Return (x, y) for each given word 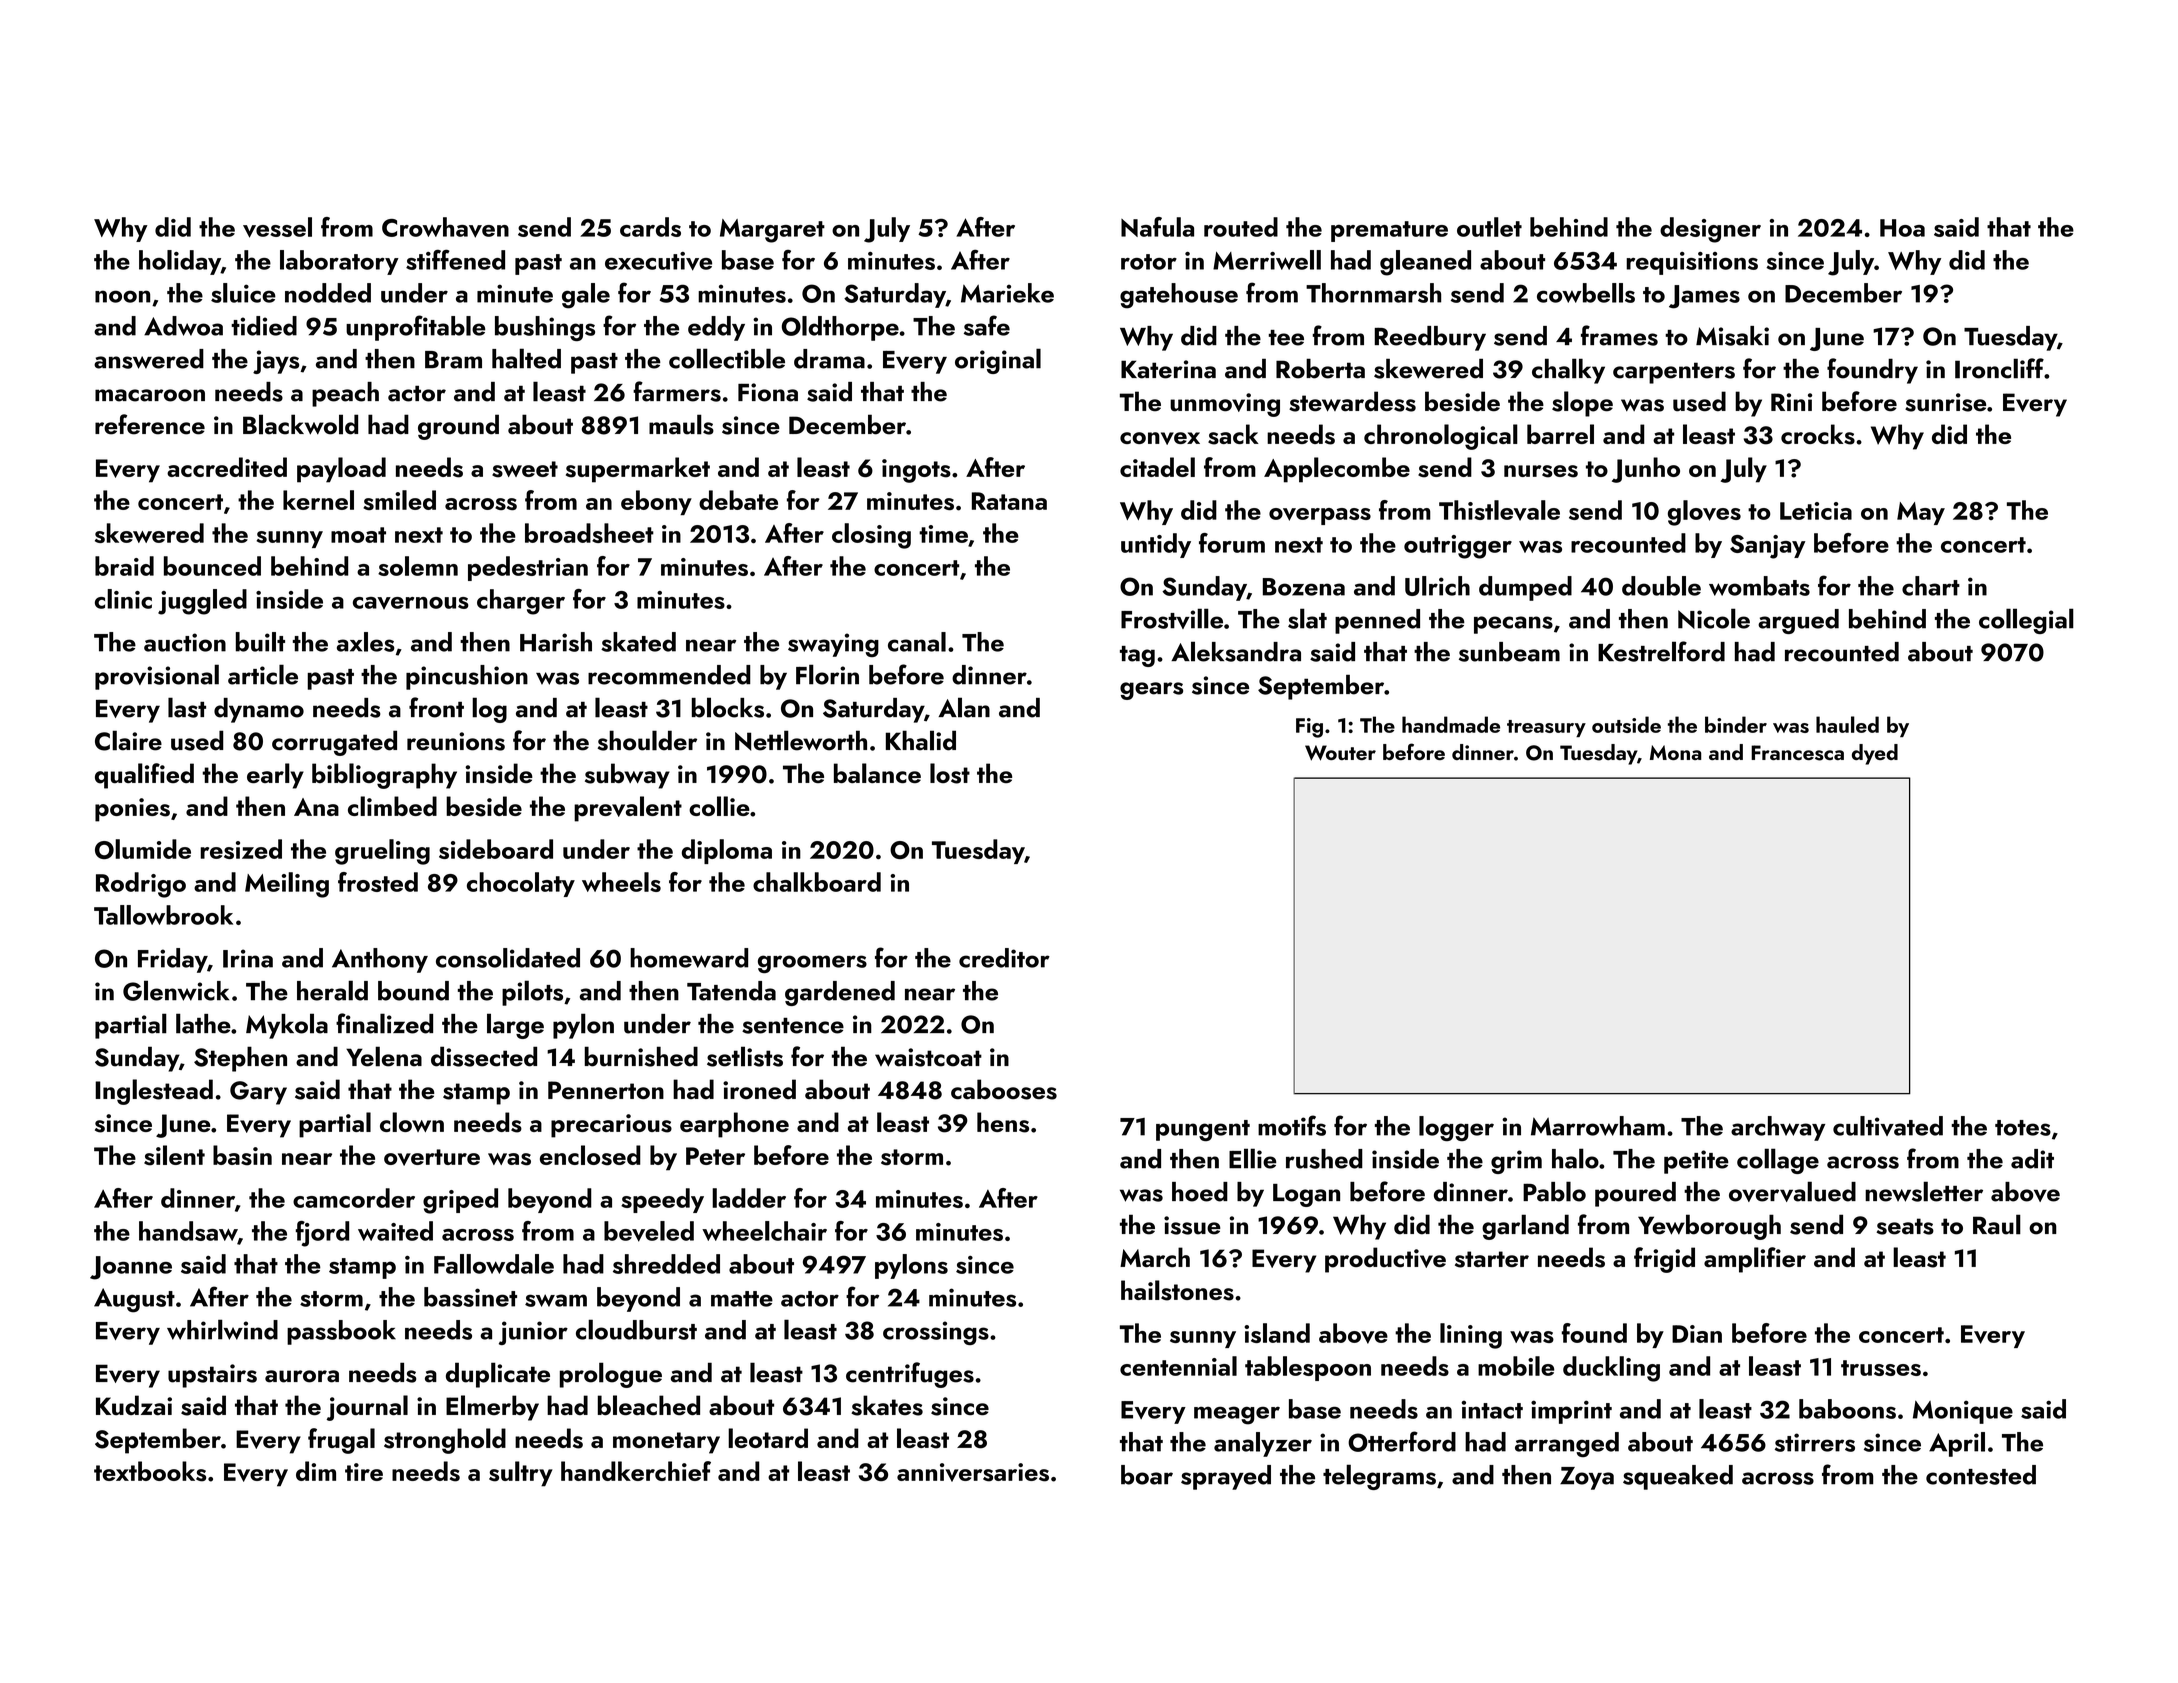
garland (1525, 1227)
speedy (662, 1200)
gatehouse (1179, 296)
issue (1192, 1225)
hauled (1847, 724)
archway (1778, 1128)
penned (1377, 621)
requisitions (1692, 263)
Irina (248, 958)
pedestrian (528, 568)
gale (586, 296)
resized (241, 849)
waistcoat (928, 1057)
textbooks (150, 1471)
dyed (1875, 754)
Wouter (1340, 753)
